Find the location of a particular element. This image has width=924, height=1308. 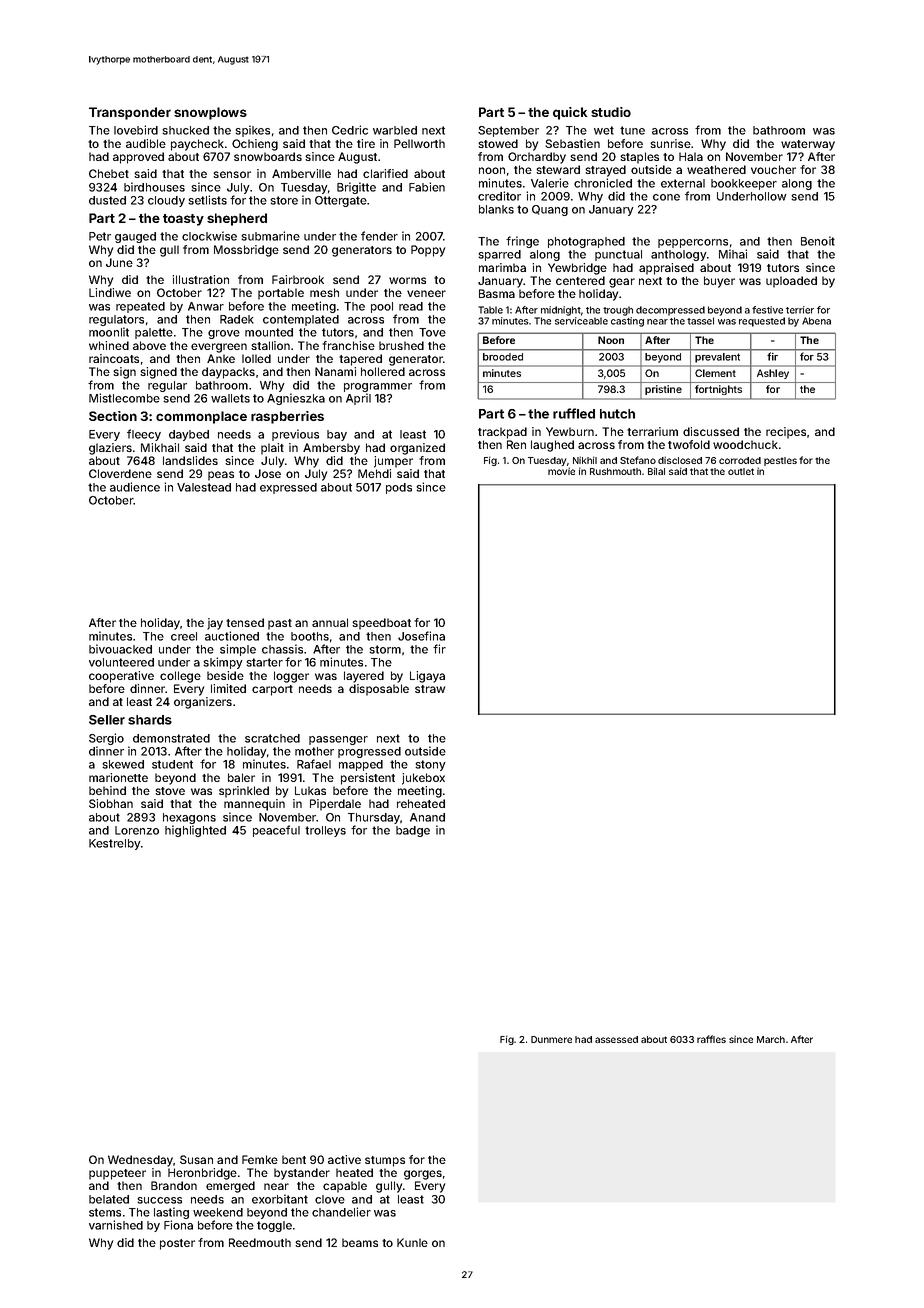

Abena is located at coordinates (816, 321).
